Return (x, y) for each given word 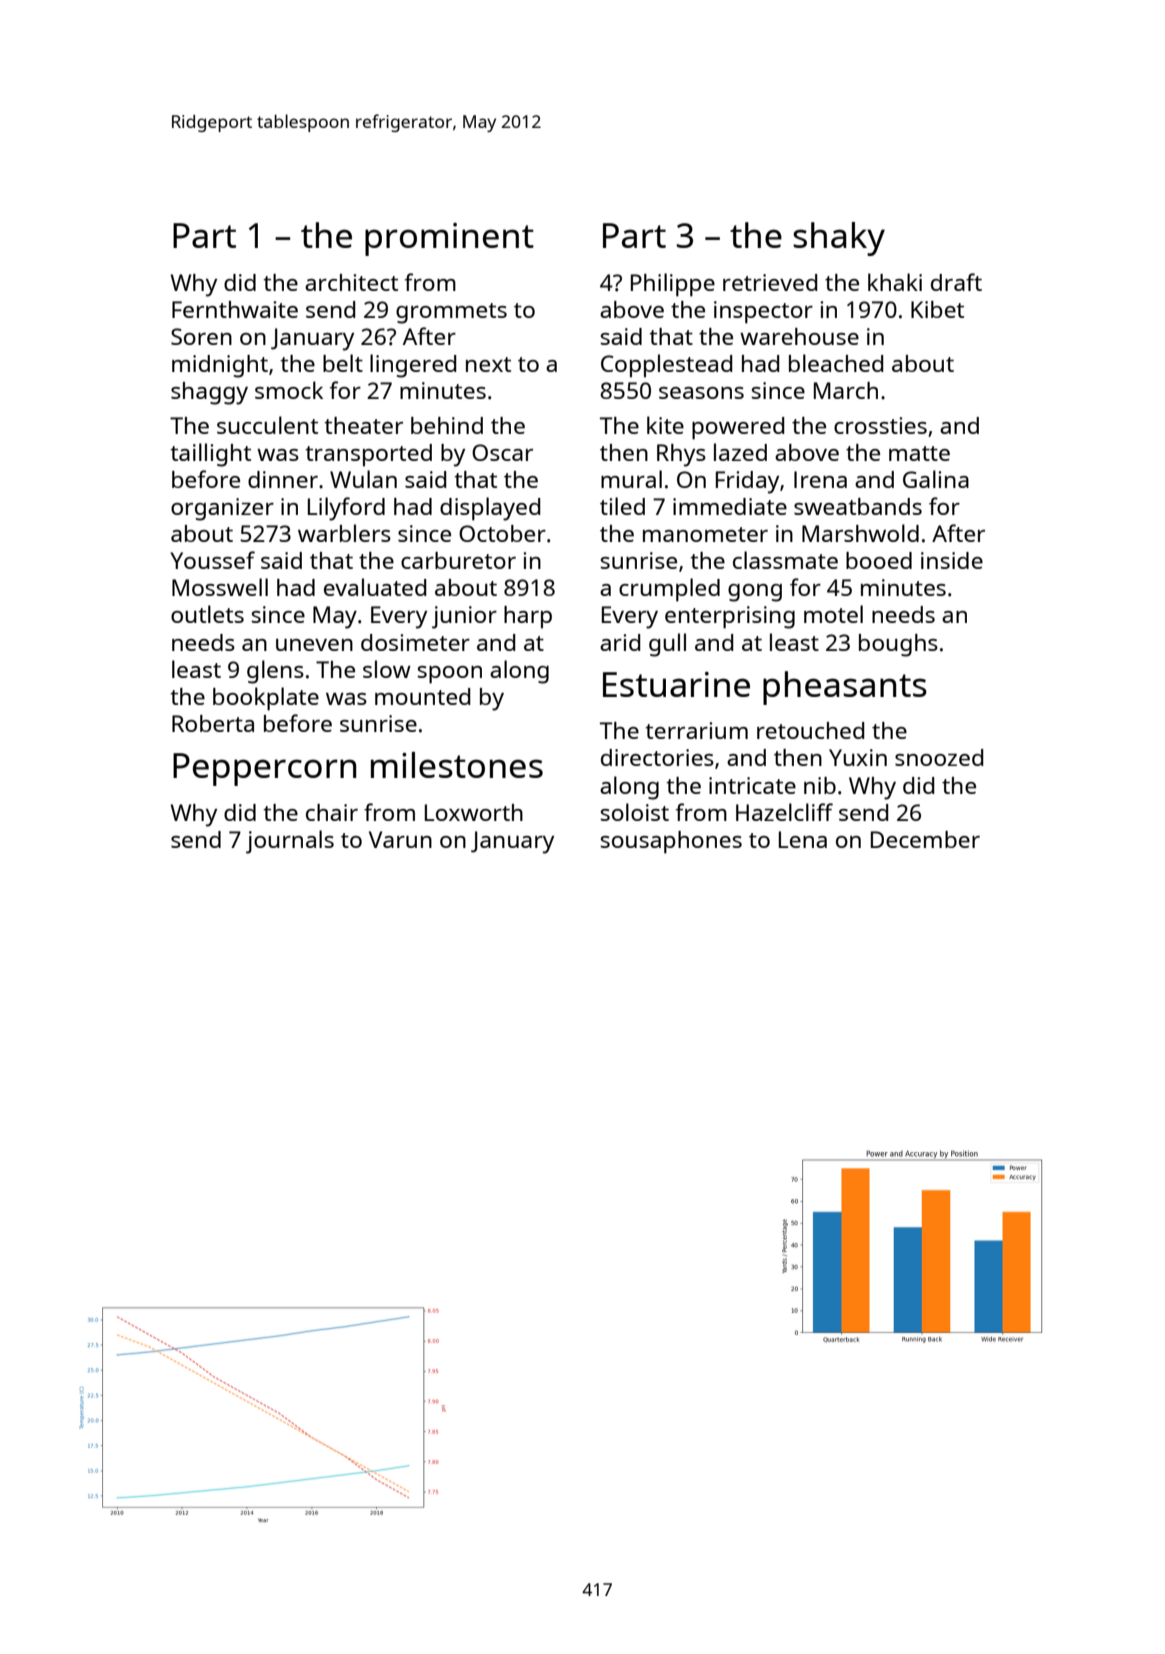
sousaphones (671, 842)
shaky (839, 239)
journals (290, 842)
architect (351, 282)
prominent (449, 239)
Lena (803, 839)
